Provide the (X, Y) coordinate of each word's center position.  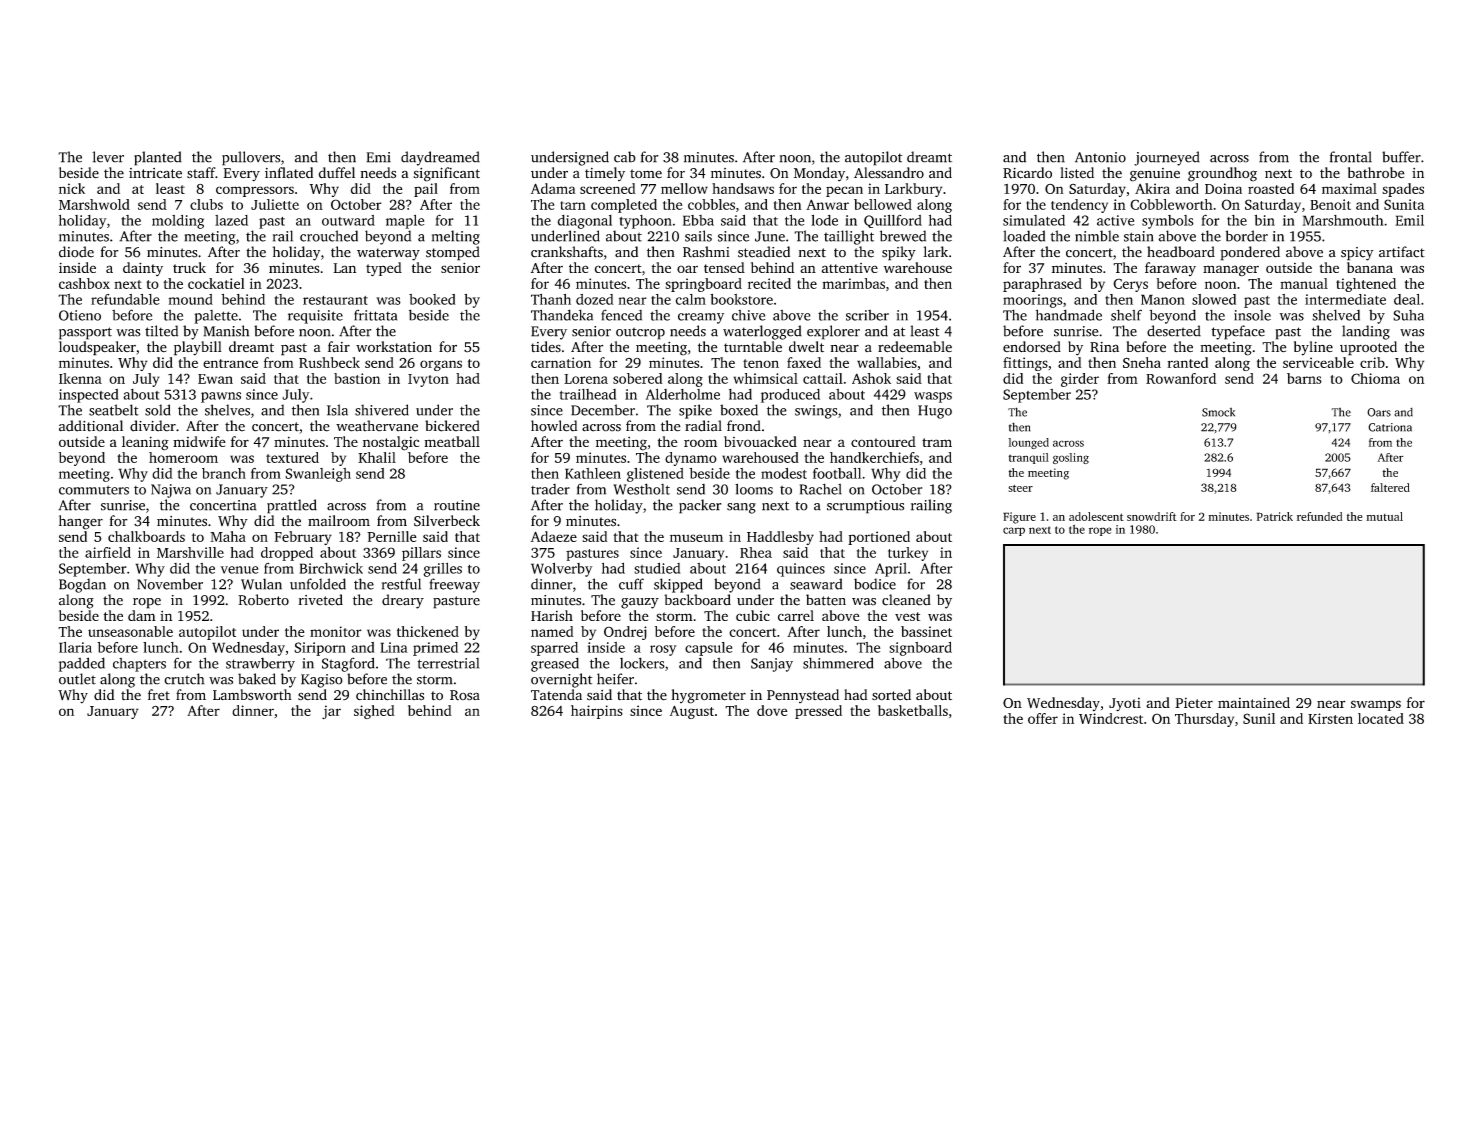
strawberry (260, 665)
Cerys (1130, 285)
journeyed (1167, 158)
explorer (833, 332)
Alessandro (889, 173)
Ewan (215, 379)
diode (76, 252)
